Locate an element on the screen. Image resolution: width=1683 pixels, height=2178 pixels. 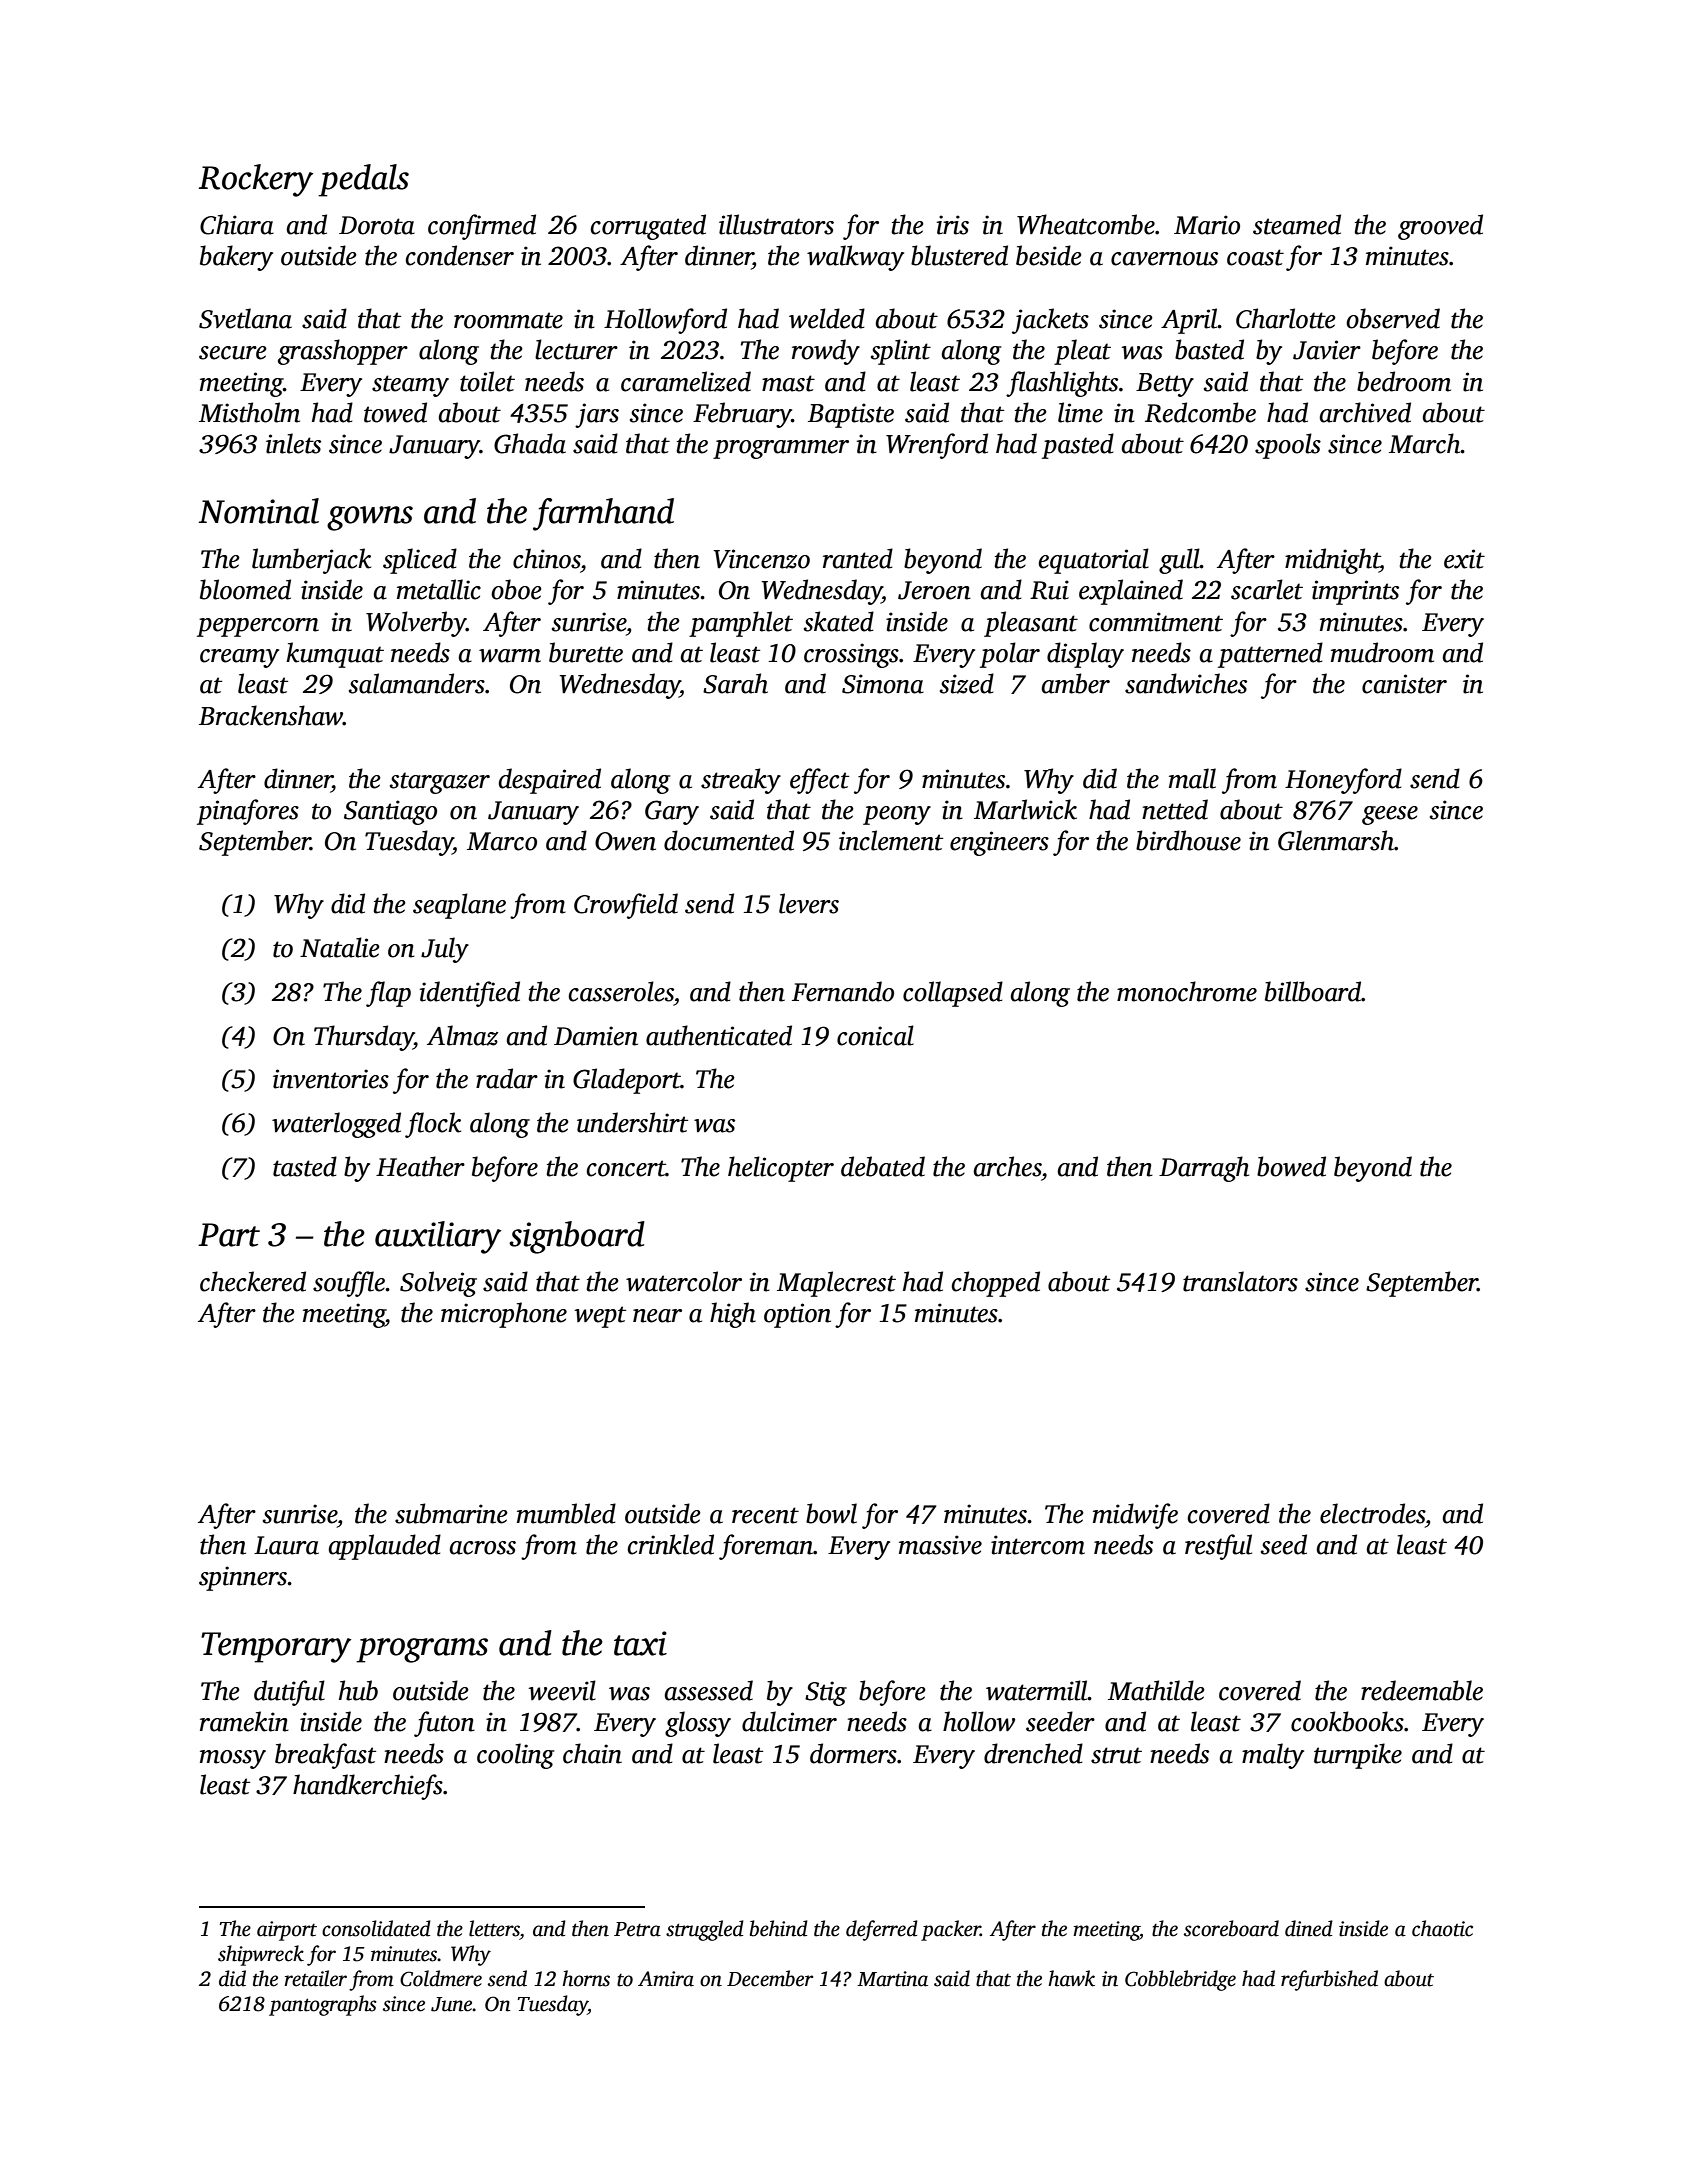
Marlwick is located at coordinates (1025, 809).
